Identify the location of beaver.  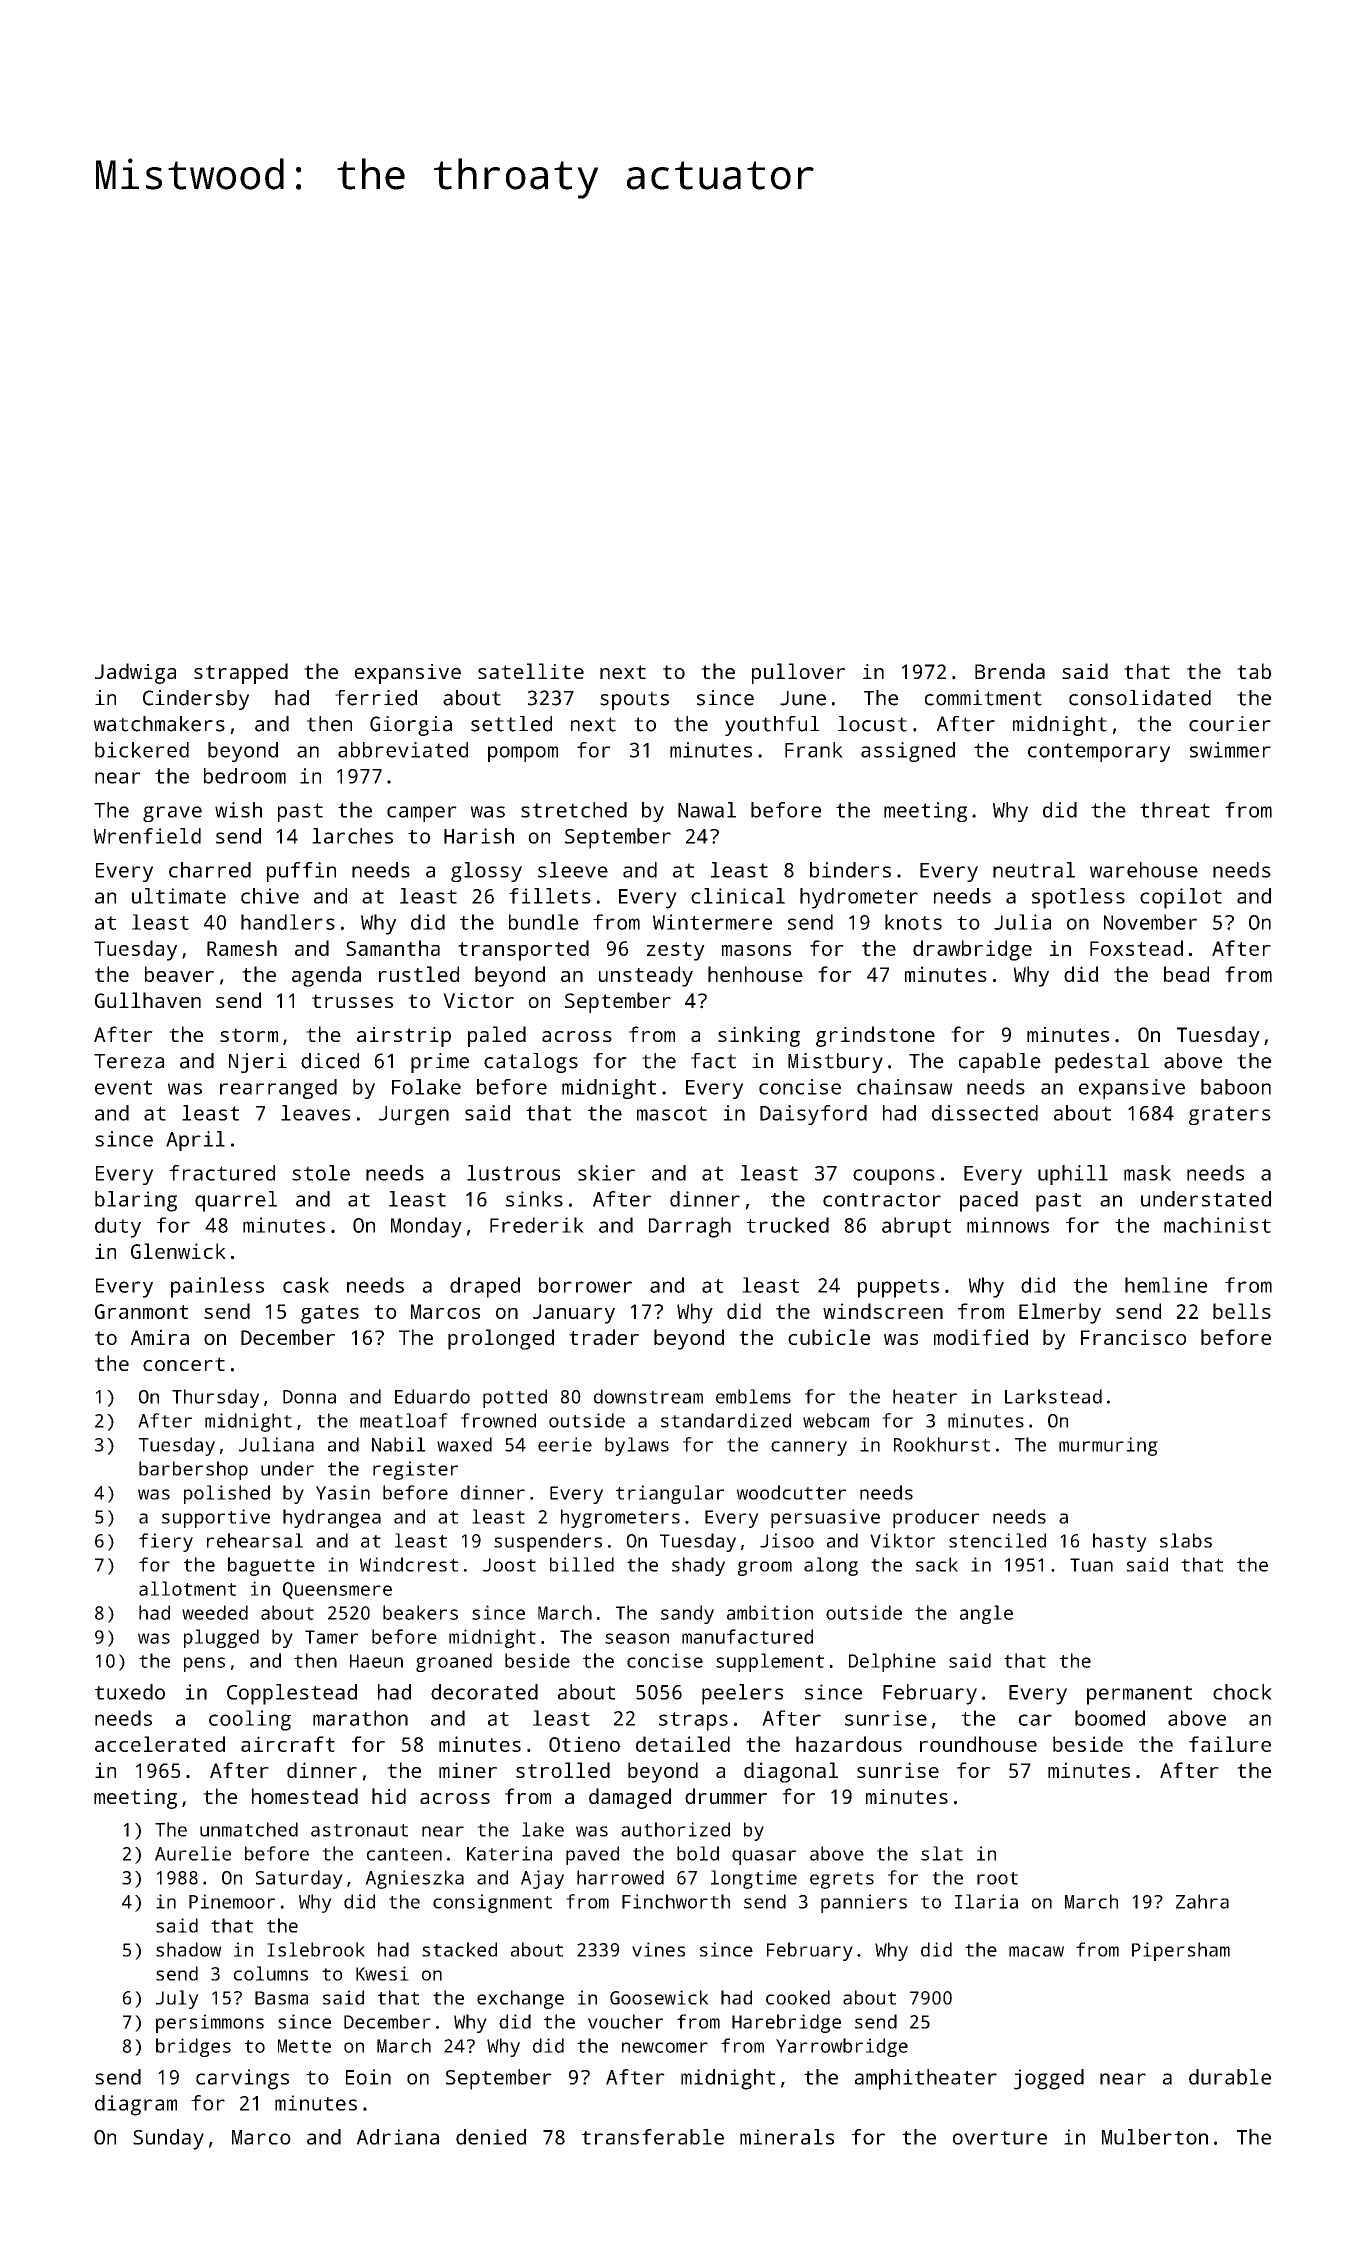
(179, 974).
